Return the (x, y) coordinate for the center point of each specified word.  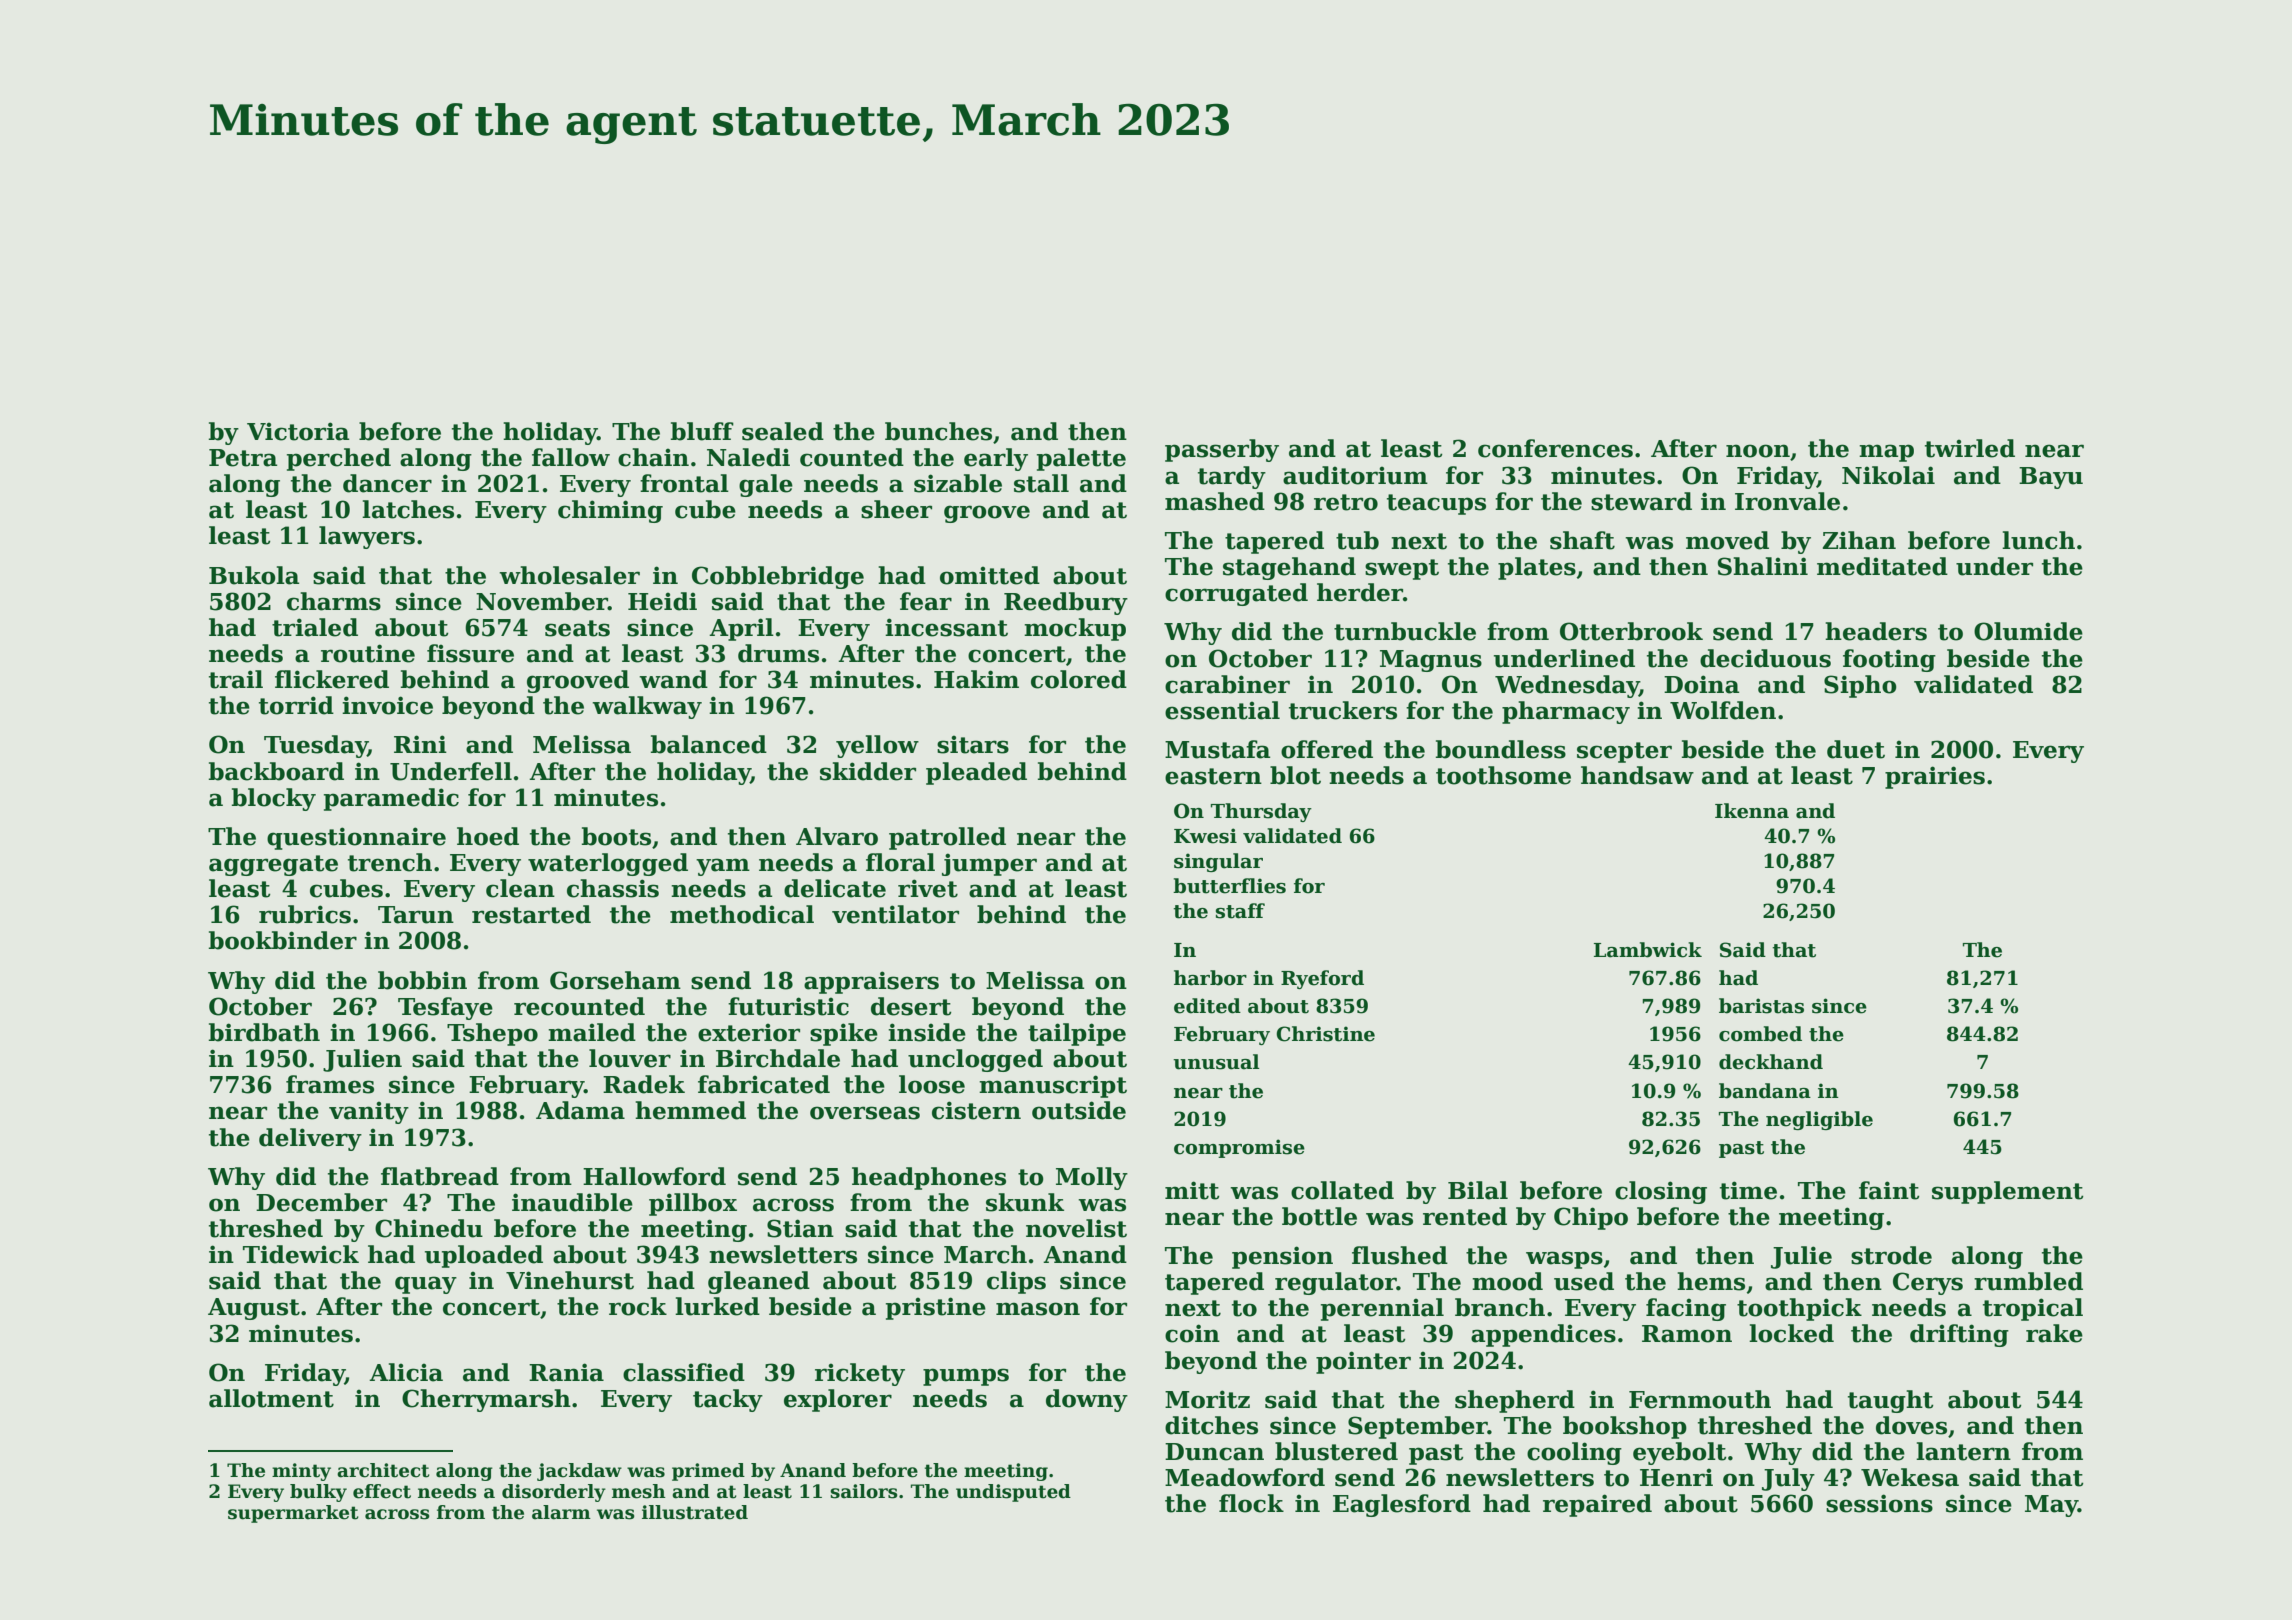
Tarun (416, 915)
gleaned (759, 1282)
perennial (1382, 1309)
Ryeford (1322, 979)
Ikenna (1752, 811)
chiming (610, 511)
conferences (1555, 448)
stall (1041, 483)
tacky (728, 1400)
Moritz (1207, 1399)
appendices (1543, 1335)
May (2051, 1506)
